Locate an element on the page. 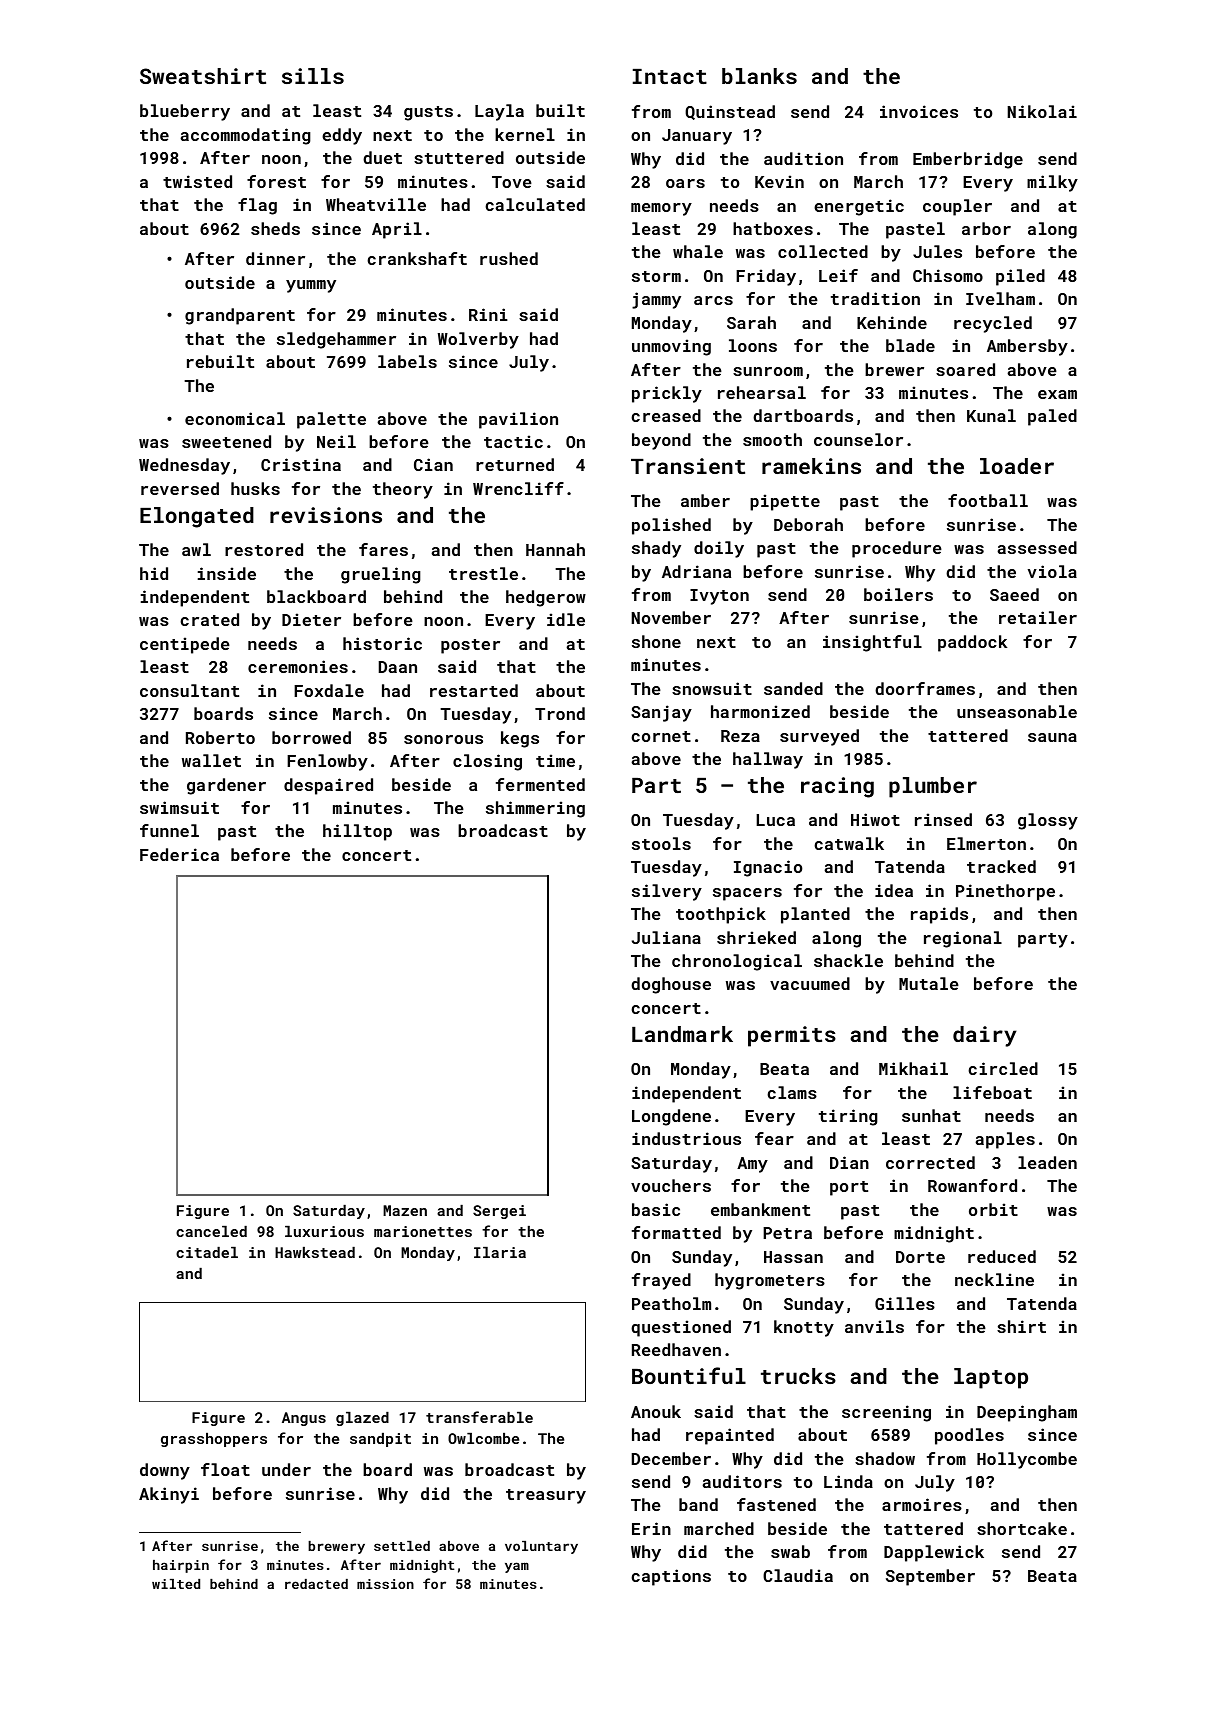  smooth is located at coordinates (772, 439).
